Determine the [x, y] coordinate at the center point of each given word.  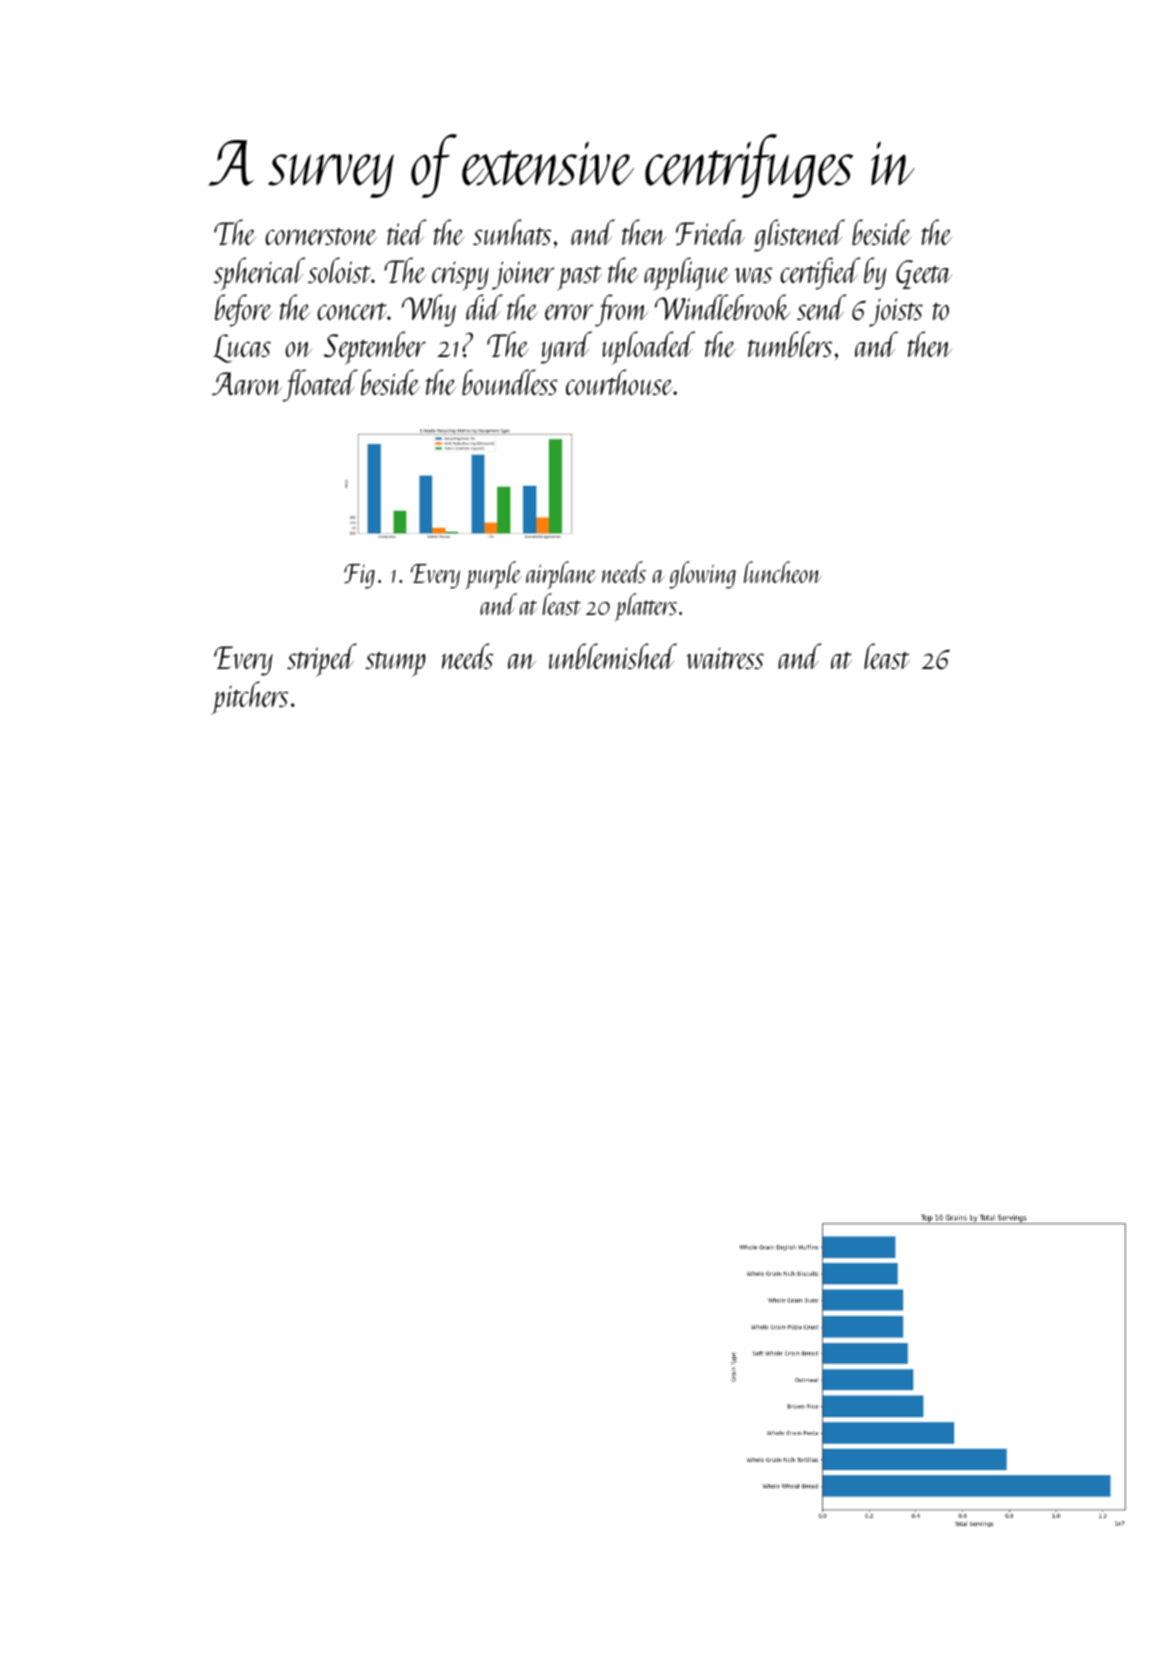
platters [645, 607]
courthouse [619, 382]
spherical [259, 274]
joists [896, 312]
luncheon [783, 572]
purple [493, 575]
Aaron [247, 384]
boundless [510, 382]
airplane [561, 575]
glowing [702, 575]
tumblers [790, 344]
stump [395, 664]
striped [322, 660]
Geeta [924, 274]
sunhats [512, 232]
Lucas [242, 348]
